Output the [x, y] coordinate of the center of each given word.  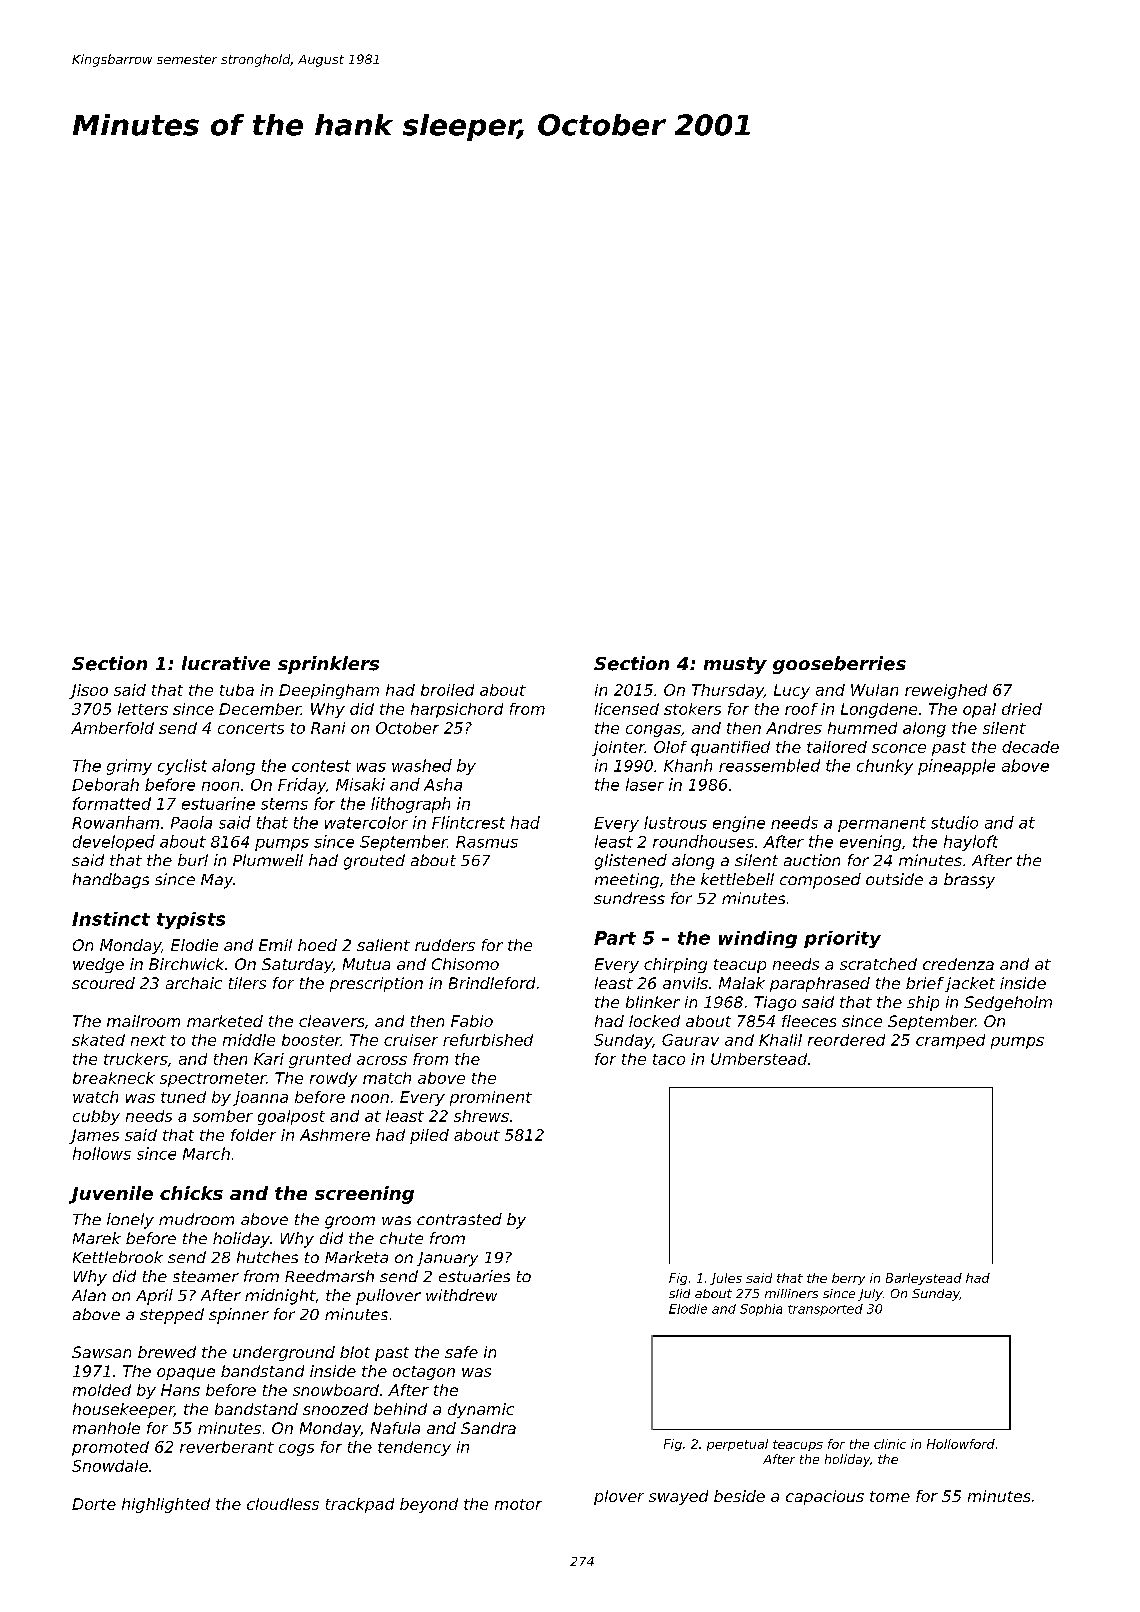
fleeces [809, 1021]
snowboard [336, 1390]
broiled [447, 690]
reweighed [946, 691]
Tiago [775, 1003]
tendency [414, 1448]
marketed [225, 1021]
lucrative [226, 663]
